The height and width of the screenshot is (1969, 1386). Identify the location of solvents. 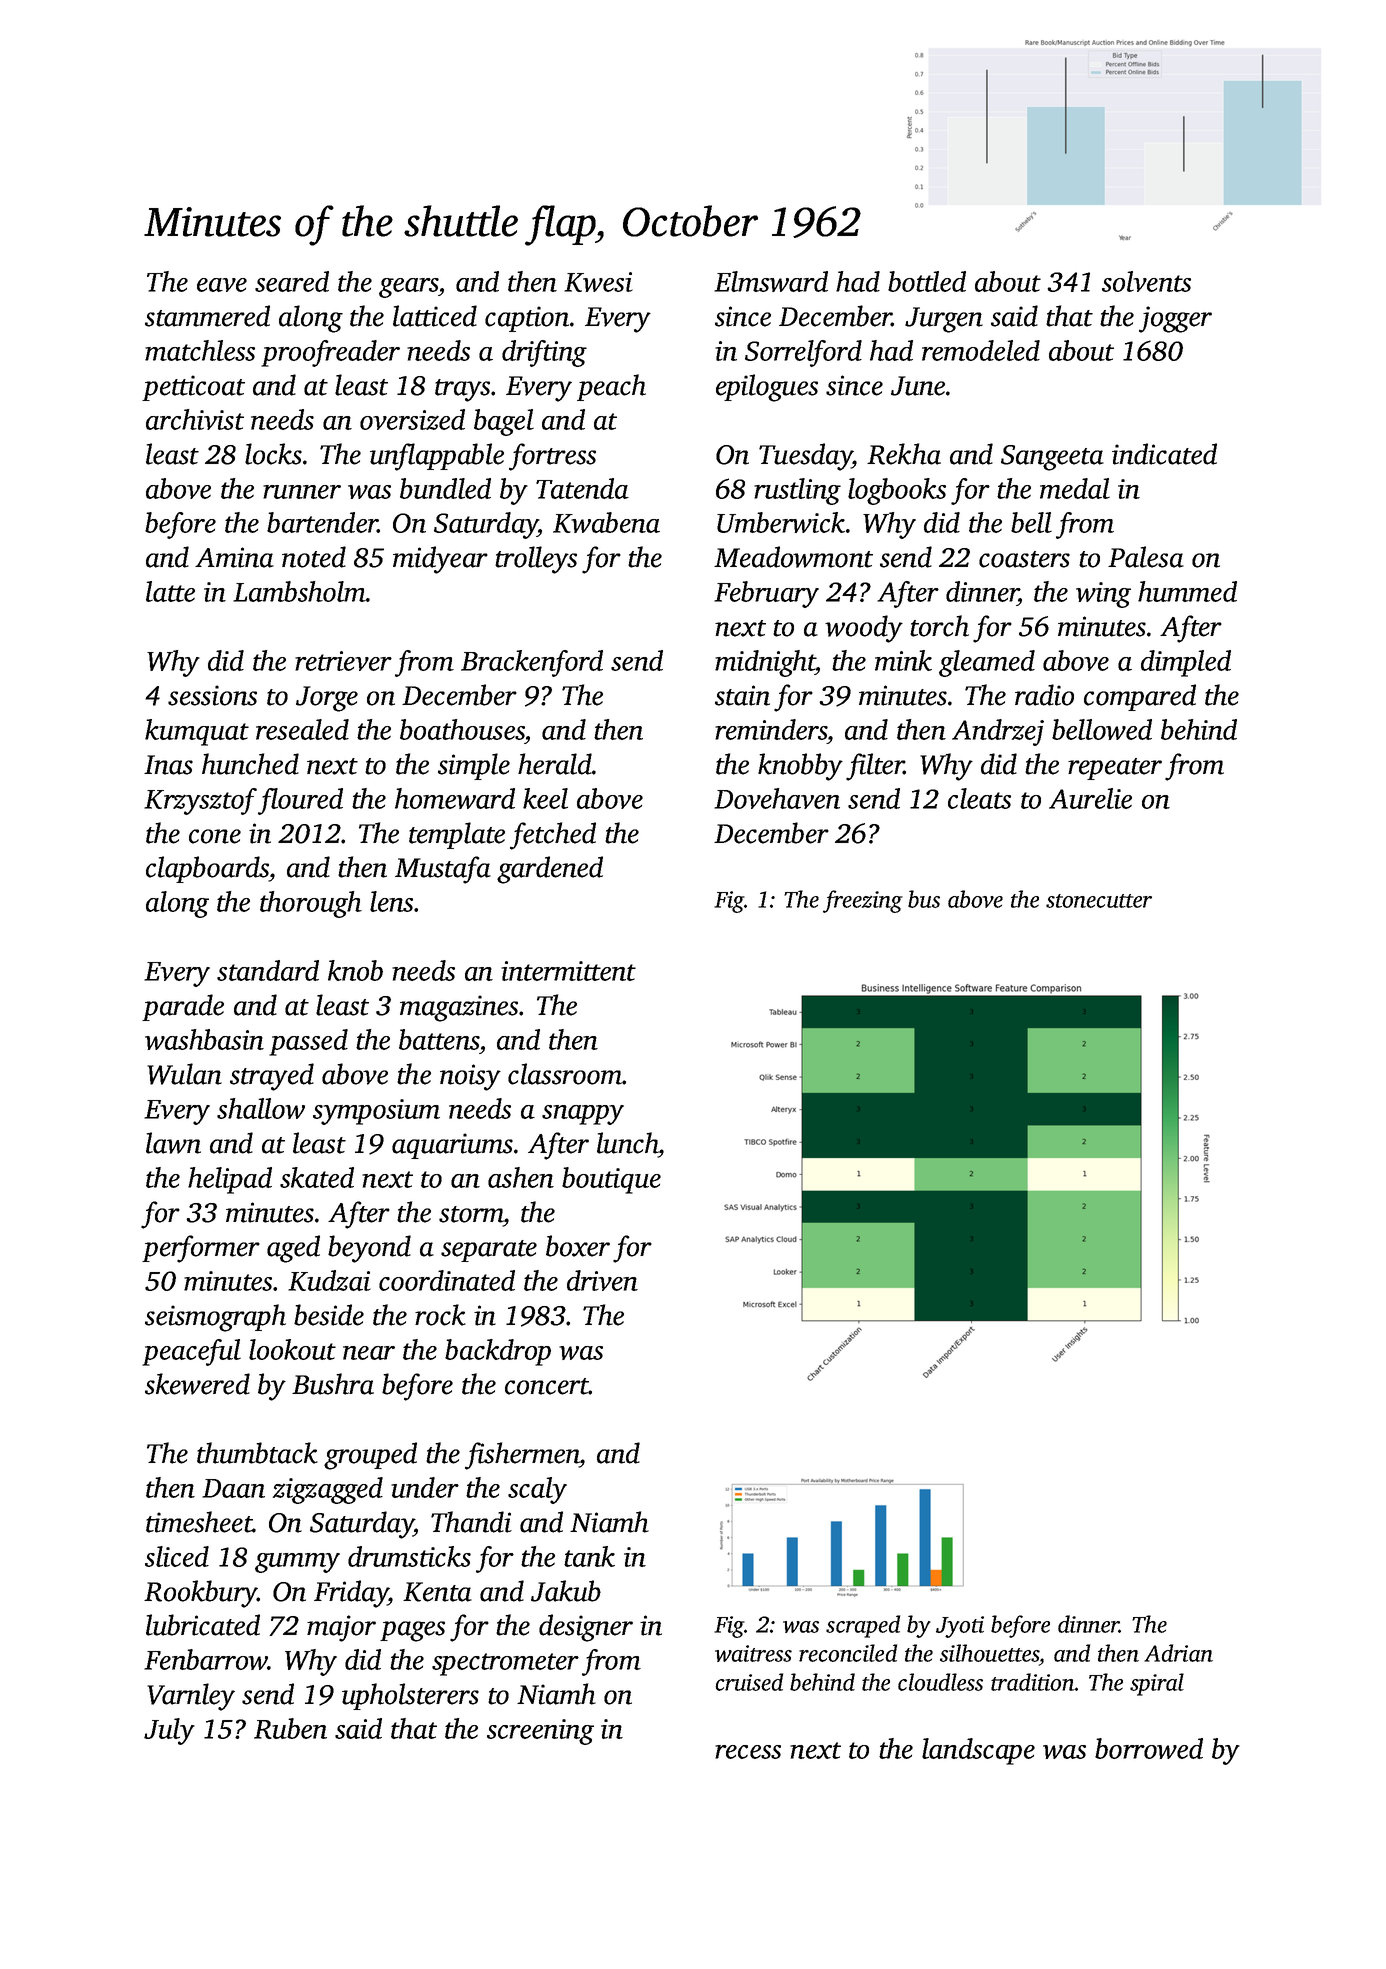
(1146, 281).
